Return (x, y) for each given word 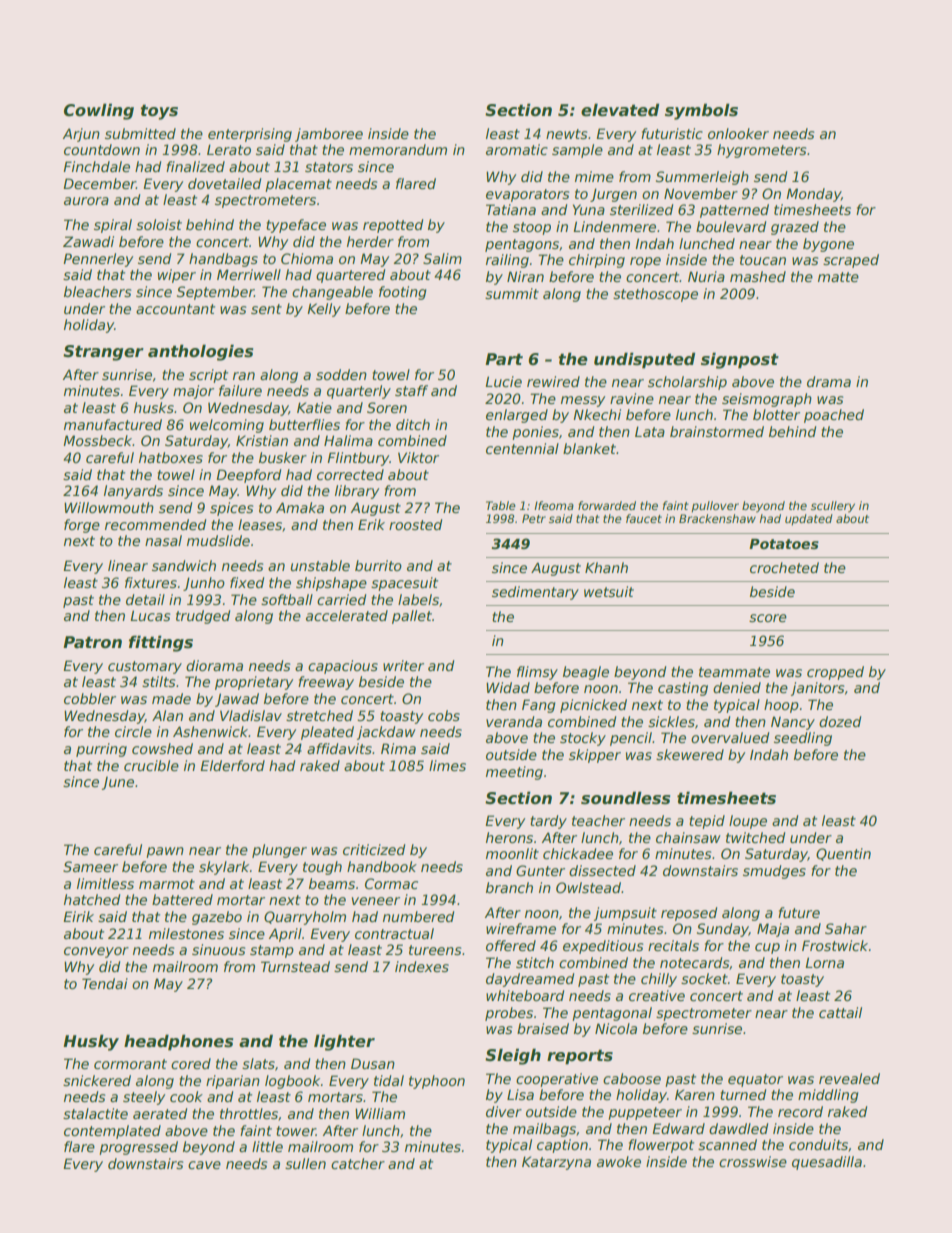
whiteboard (525, 995)
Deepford (248, 476)
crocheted (784, 567)
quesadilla (827, 1163)
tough (322, 868)
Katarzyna (556, 1163)
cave (204, 1165)
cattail (840, 1012)
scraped (851, 261)
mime (594, 176)
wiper (177, 276)
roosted (415, 524)
